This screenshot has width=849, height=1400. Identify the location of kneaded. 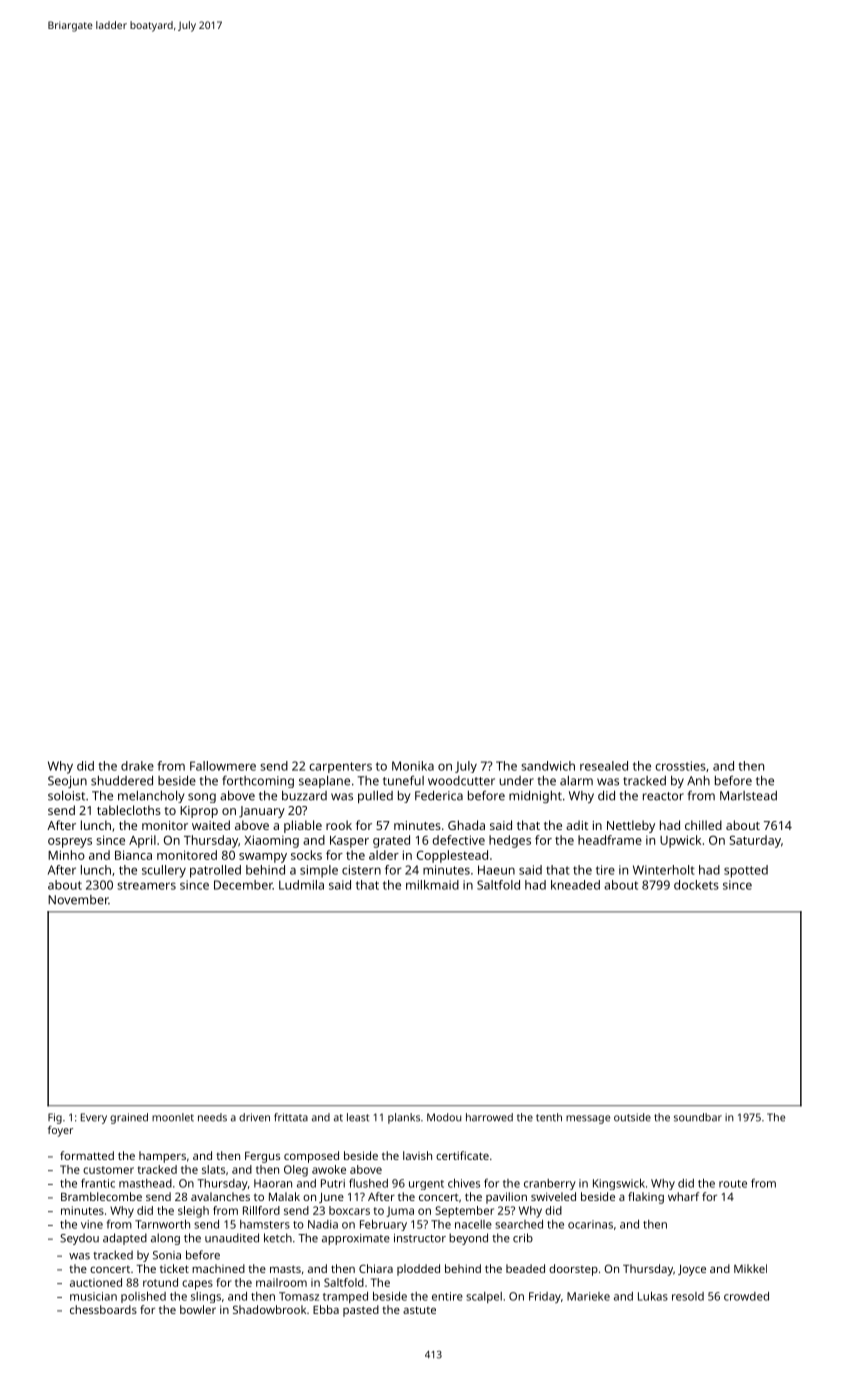
(575, 885).
